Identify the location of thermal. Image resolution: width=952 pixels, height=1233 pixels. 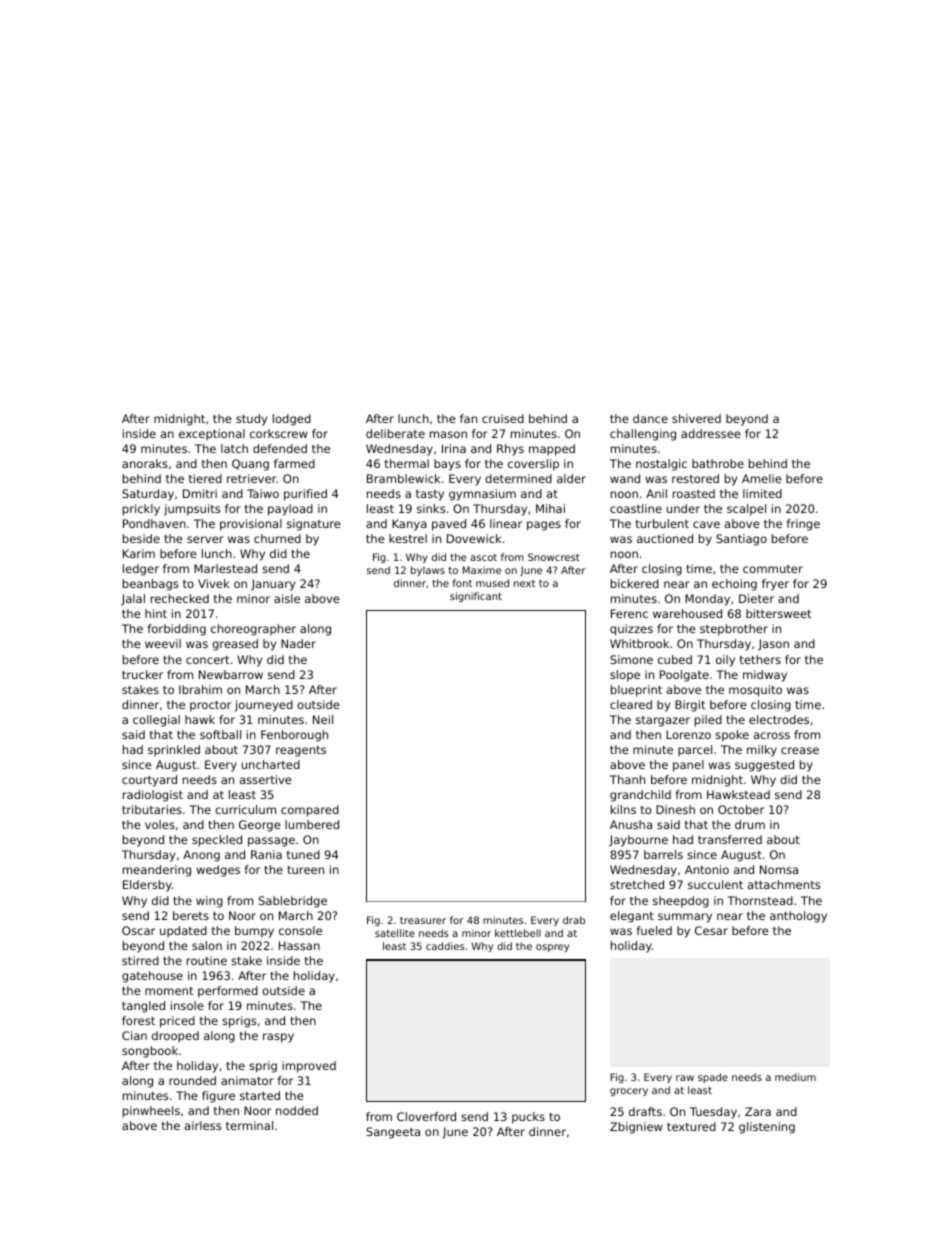
(407, 463).
